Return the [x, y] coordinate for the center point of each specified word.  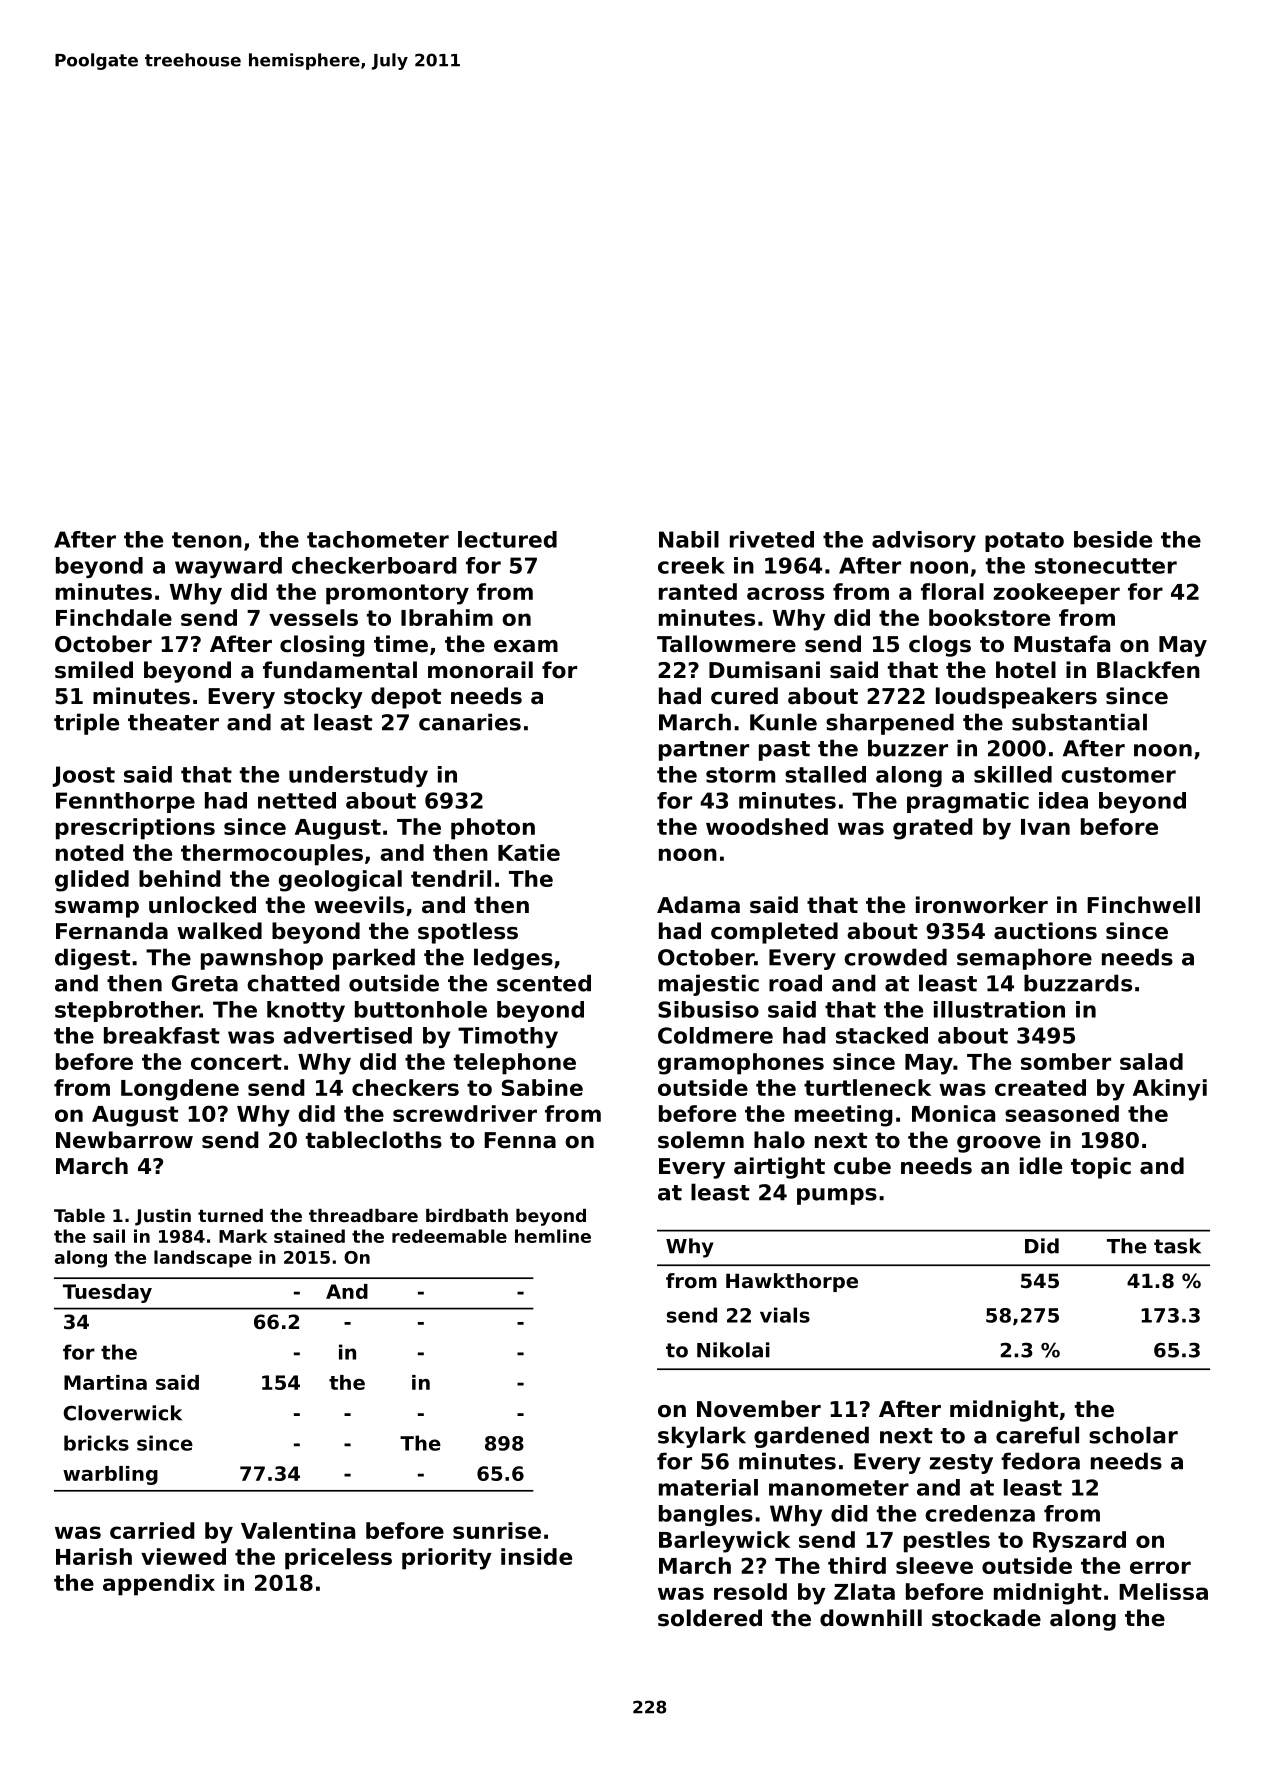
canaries [470, 722]
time [401, 644]
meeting [844, 1116]
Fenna [520, 1140]
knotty [306, 1011]
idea [1063, 800]
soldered [710, 1618]
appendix [159, 1585]
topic [1101, 1168]
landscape [203, 1259]
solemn [701, 1140]
